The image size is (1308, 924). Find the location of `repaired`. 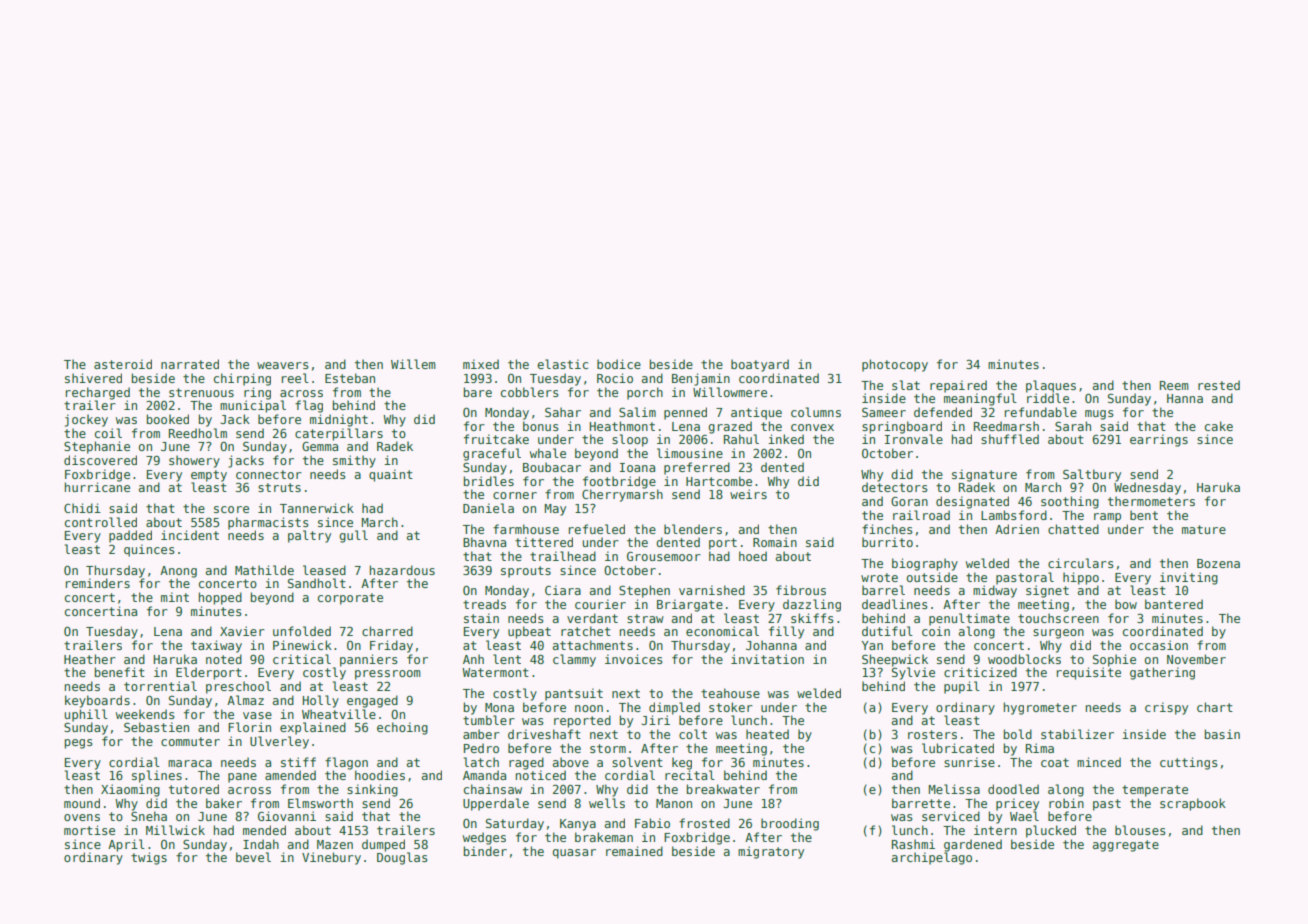

repaired is located at coordinates (958, 386).
